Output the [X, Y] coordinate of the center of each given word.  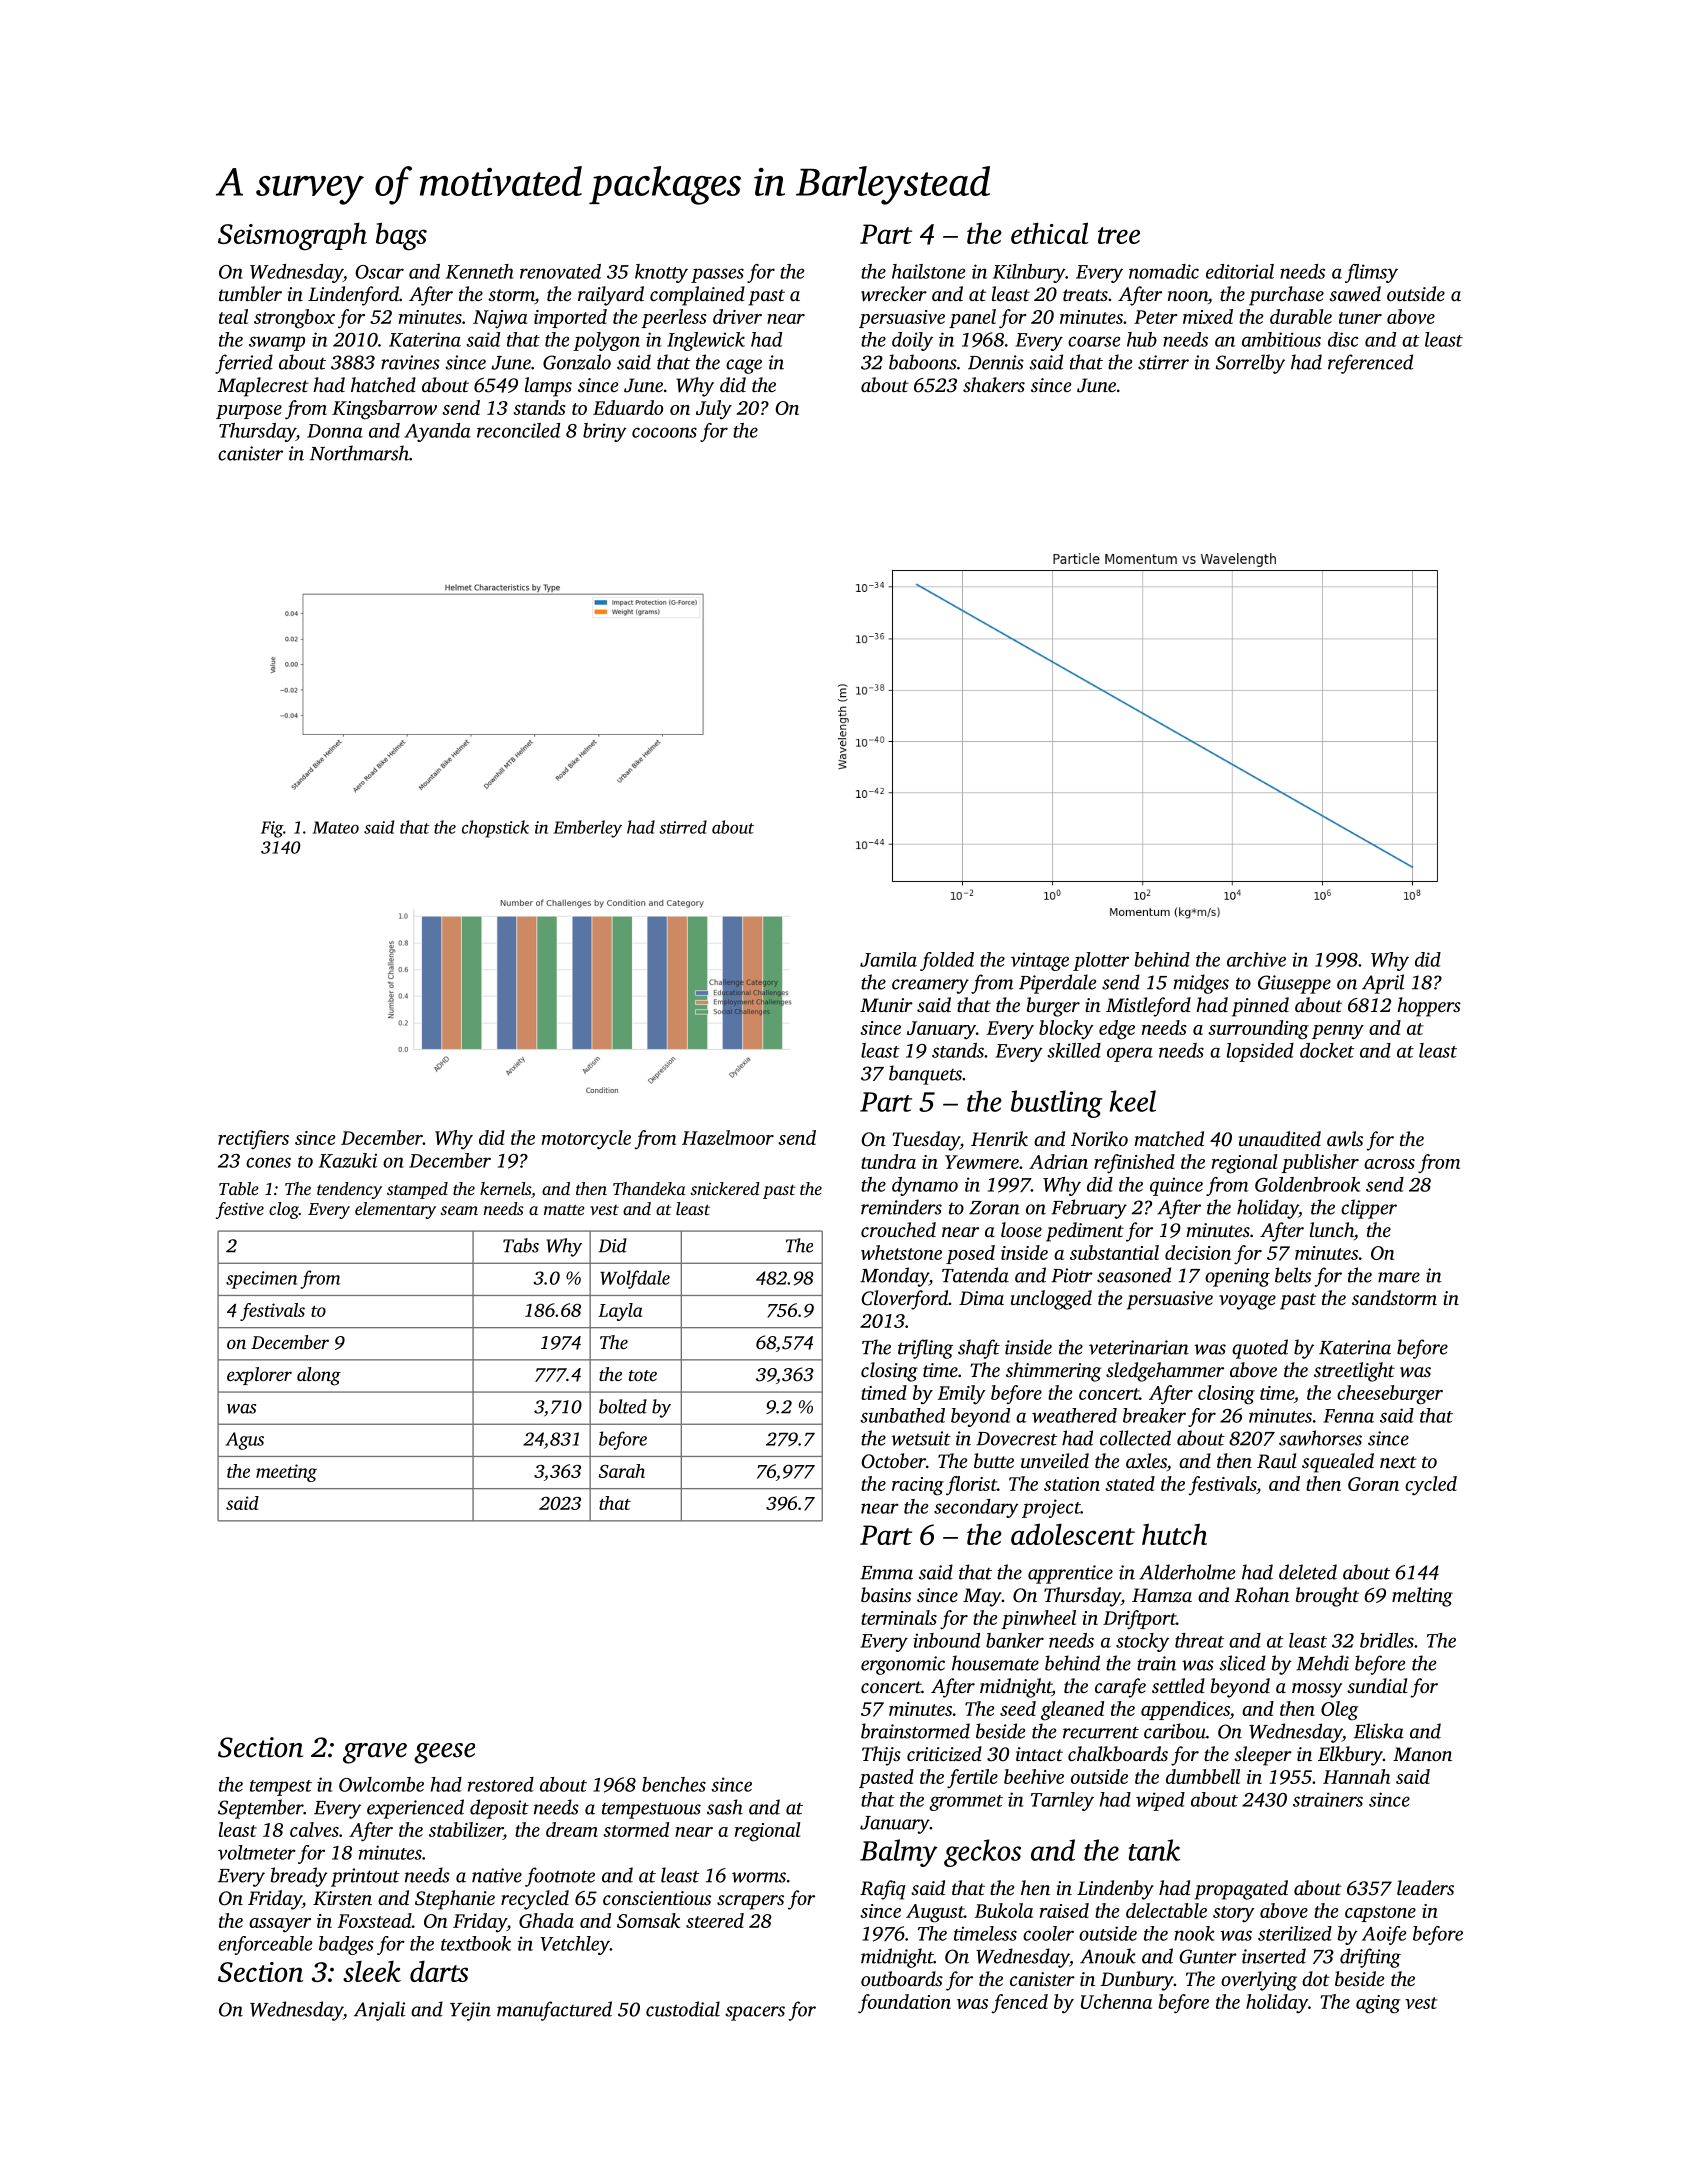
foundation [904, 2004]
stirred [683, 827]
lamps [548, 387]
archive [1256, 959]
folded [947, 961]
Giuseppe [1294, 984]
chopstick [495, 829]
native [497, 1875]
